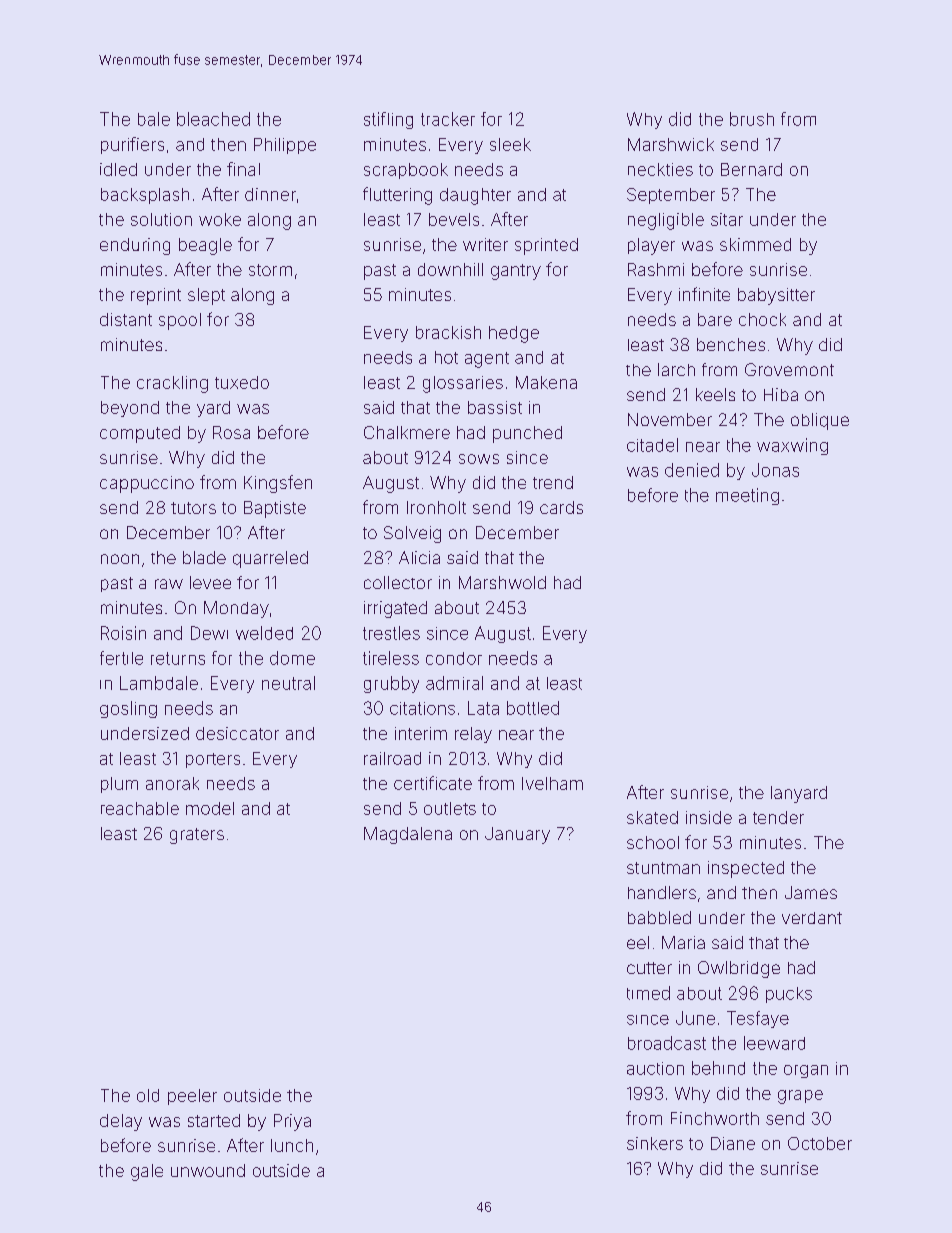  What do you see at coordinates (755, 244) in the page?
I see `skimmed` at bounding box center [755, 244].
